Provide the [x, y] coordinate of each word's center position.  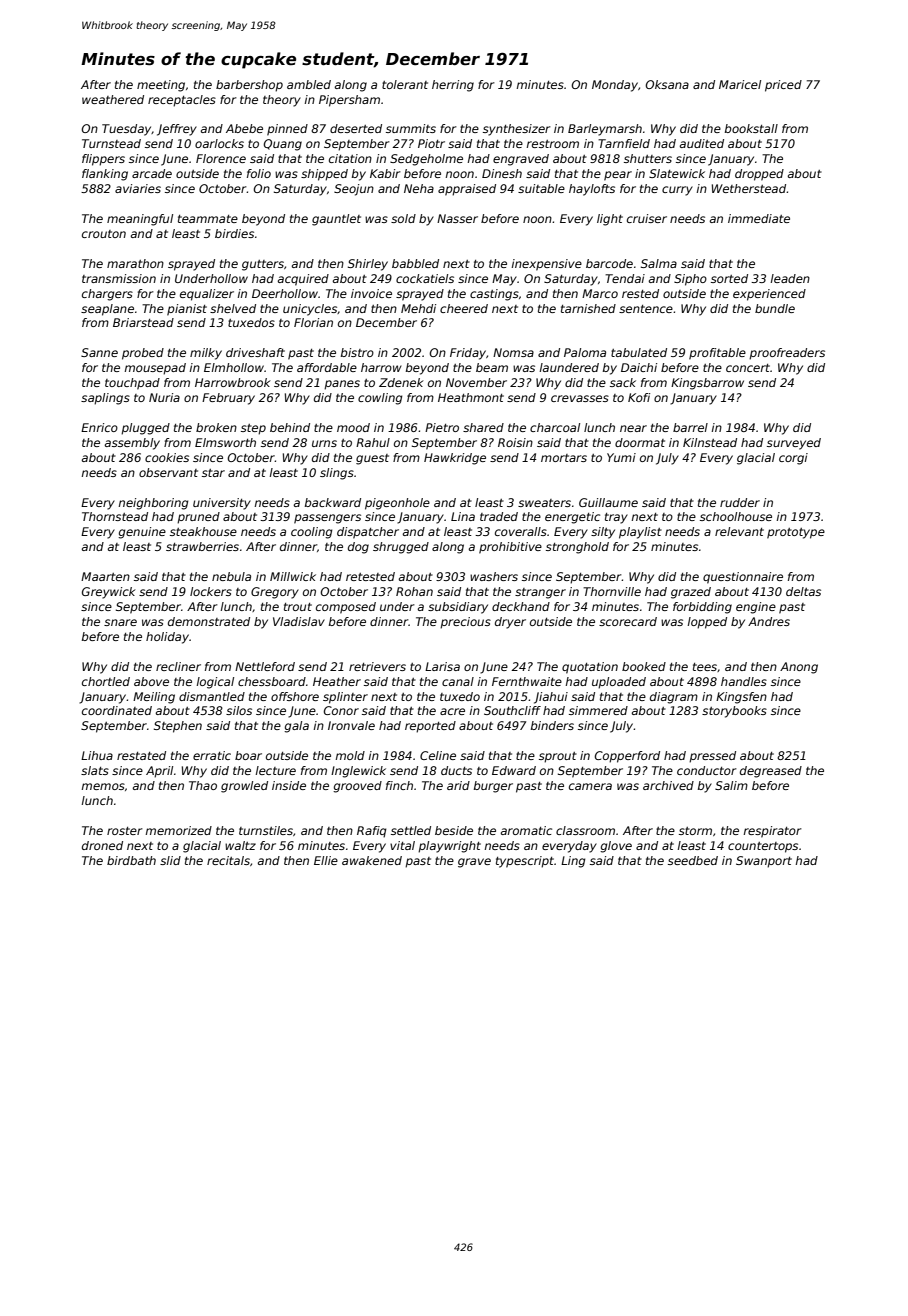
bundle [775, 308]
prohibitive [510, 548]
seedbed [693, 860]
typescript [525, 862]
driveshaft [255, 352]
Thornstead [115, 516]
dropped [759, 175]
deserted [356, 128]
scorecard [628, 621]
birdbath [131, 860]
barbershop [249, 86]
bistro [357, 352]
